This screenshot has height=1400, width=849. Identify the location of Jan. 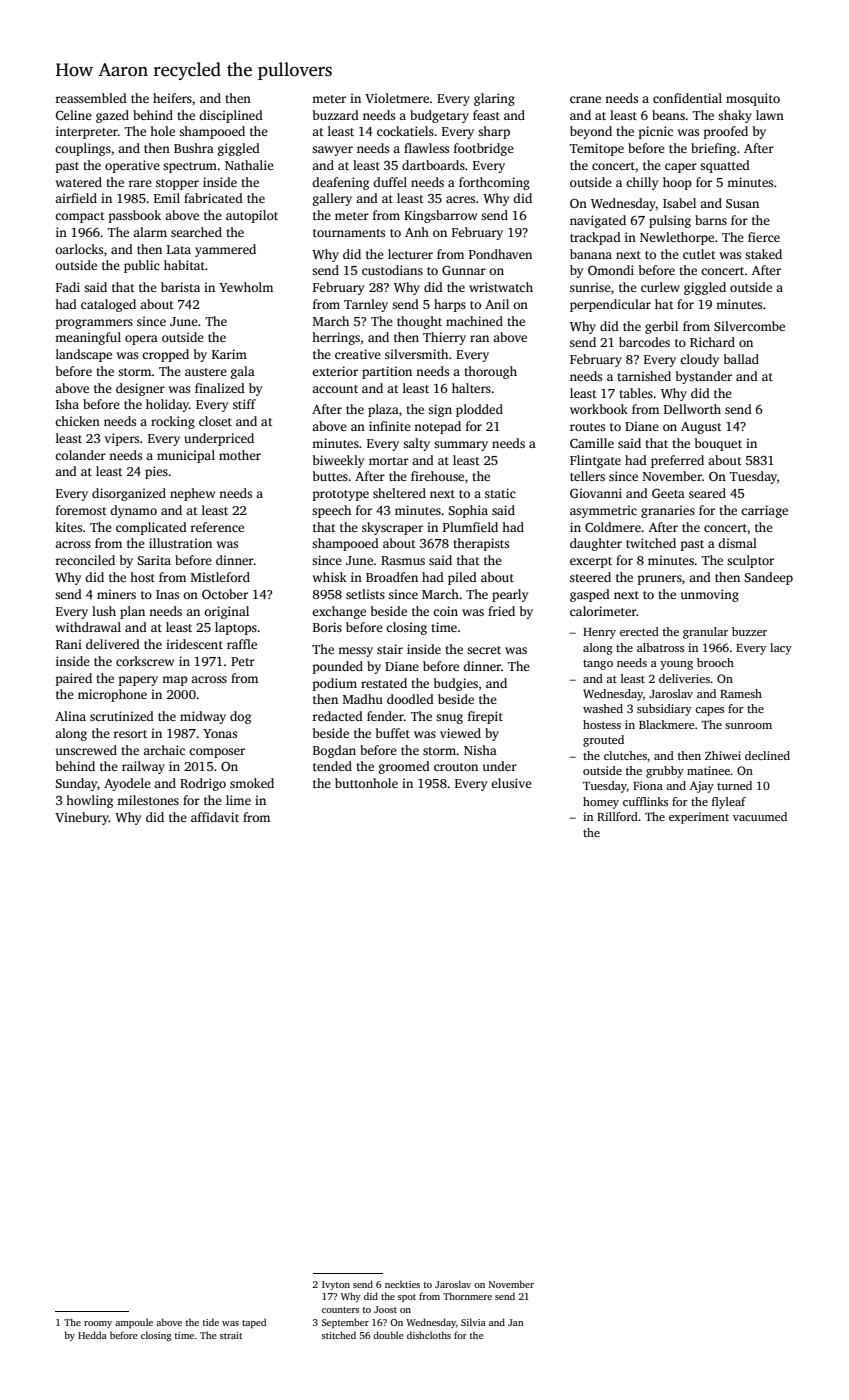
(516, 1322).
